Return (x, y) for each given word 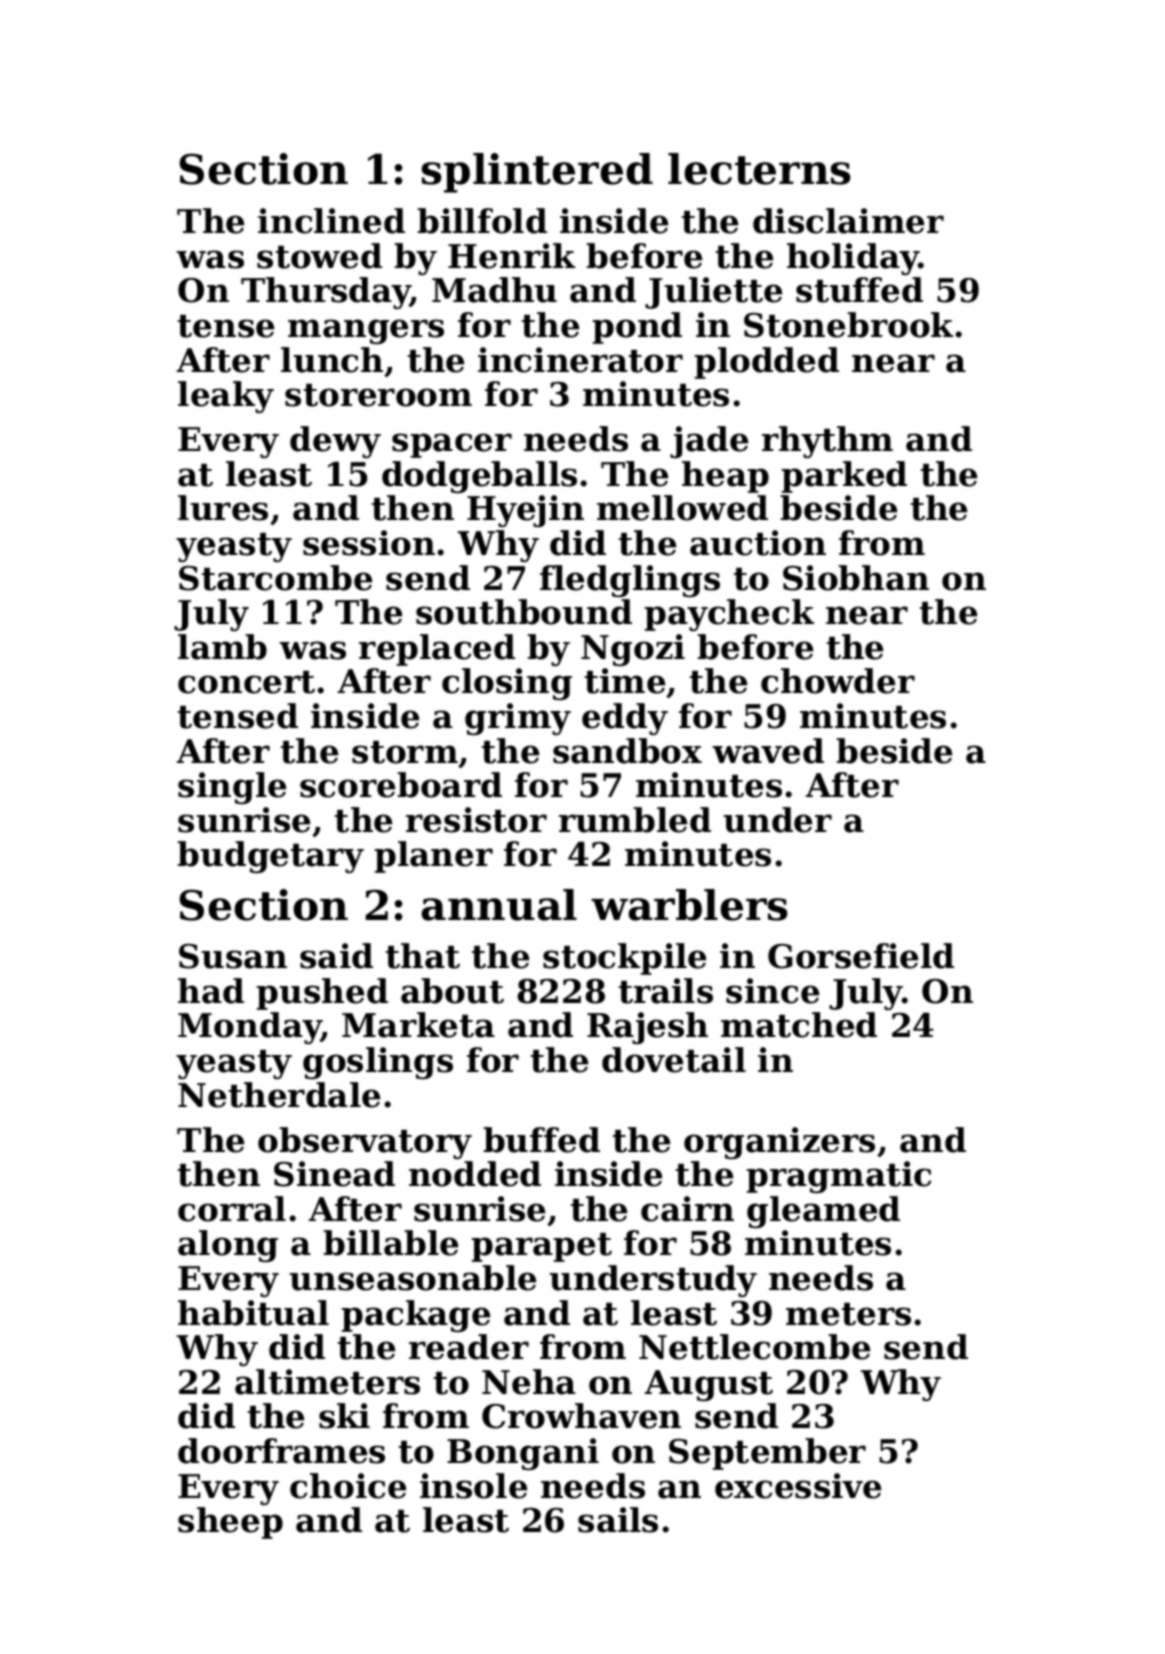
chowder (838, 681)
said (336, 956)
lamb (222, 647)
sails (618, 1520)
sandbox (627, 751)
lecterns (759, 169)
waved (768, 751)
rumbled (635, 820)
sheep (230, 1523)
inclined (331, 221)
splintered (537, 173)
